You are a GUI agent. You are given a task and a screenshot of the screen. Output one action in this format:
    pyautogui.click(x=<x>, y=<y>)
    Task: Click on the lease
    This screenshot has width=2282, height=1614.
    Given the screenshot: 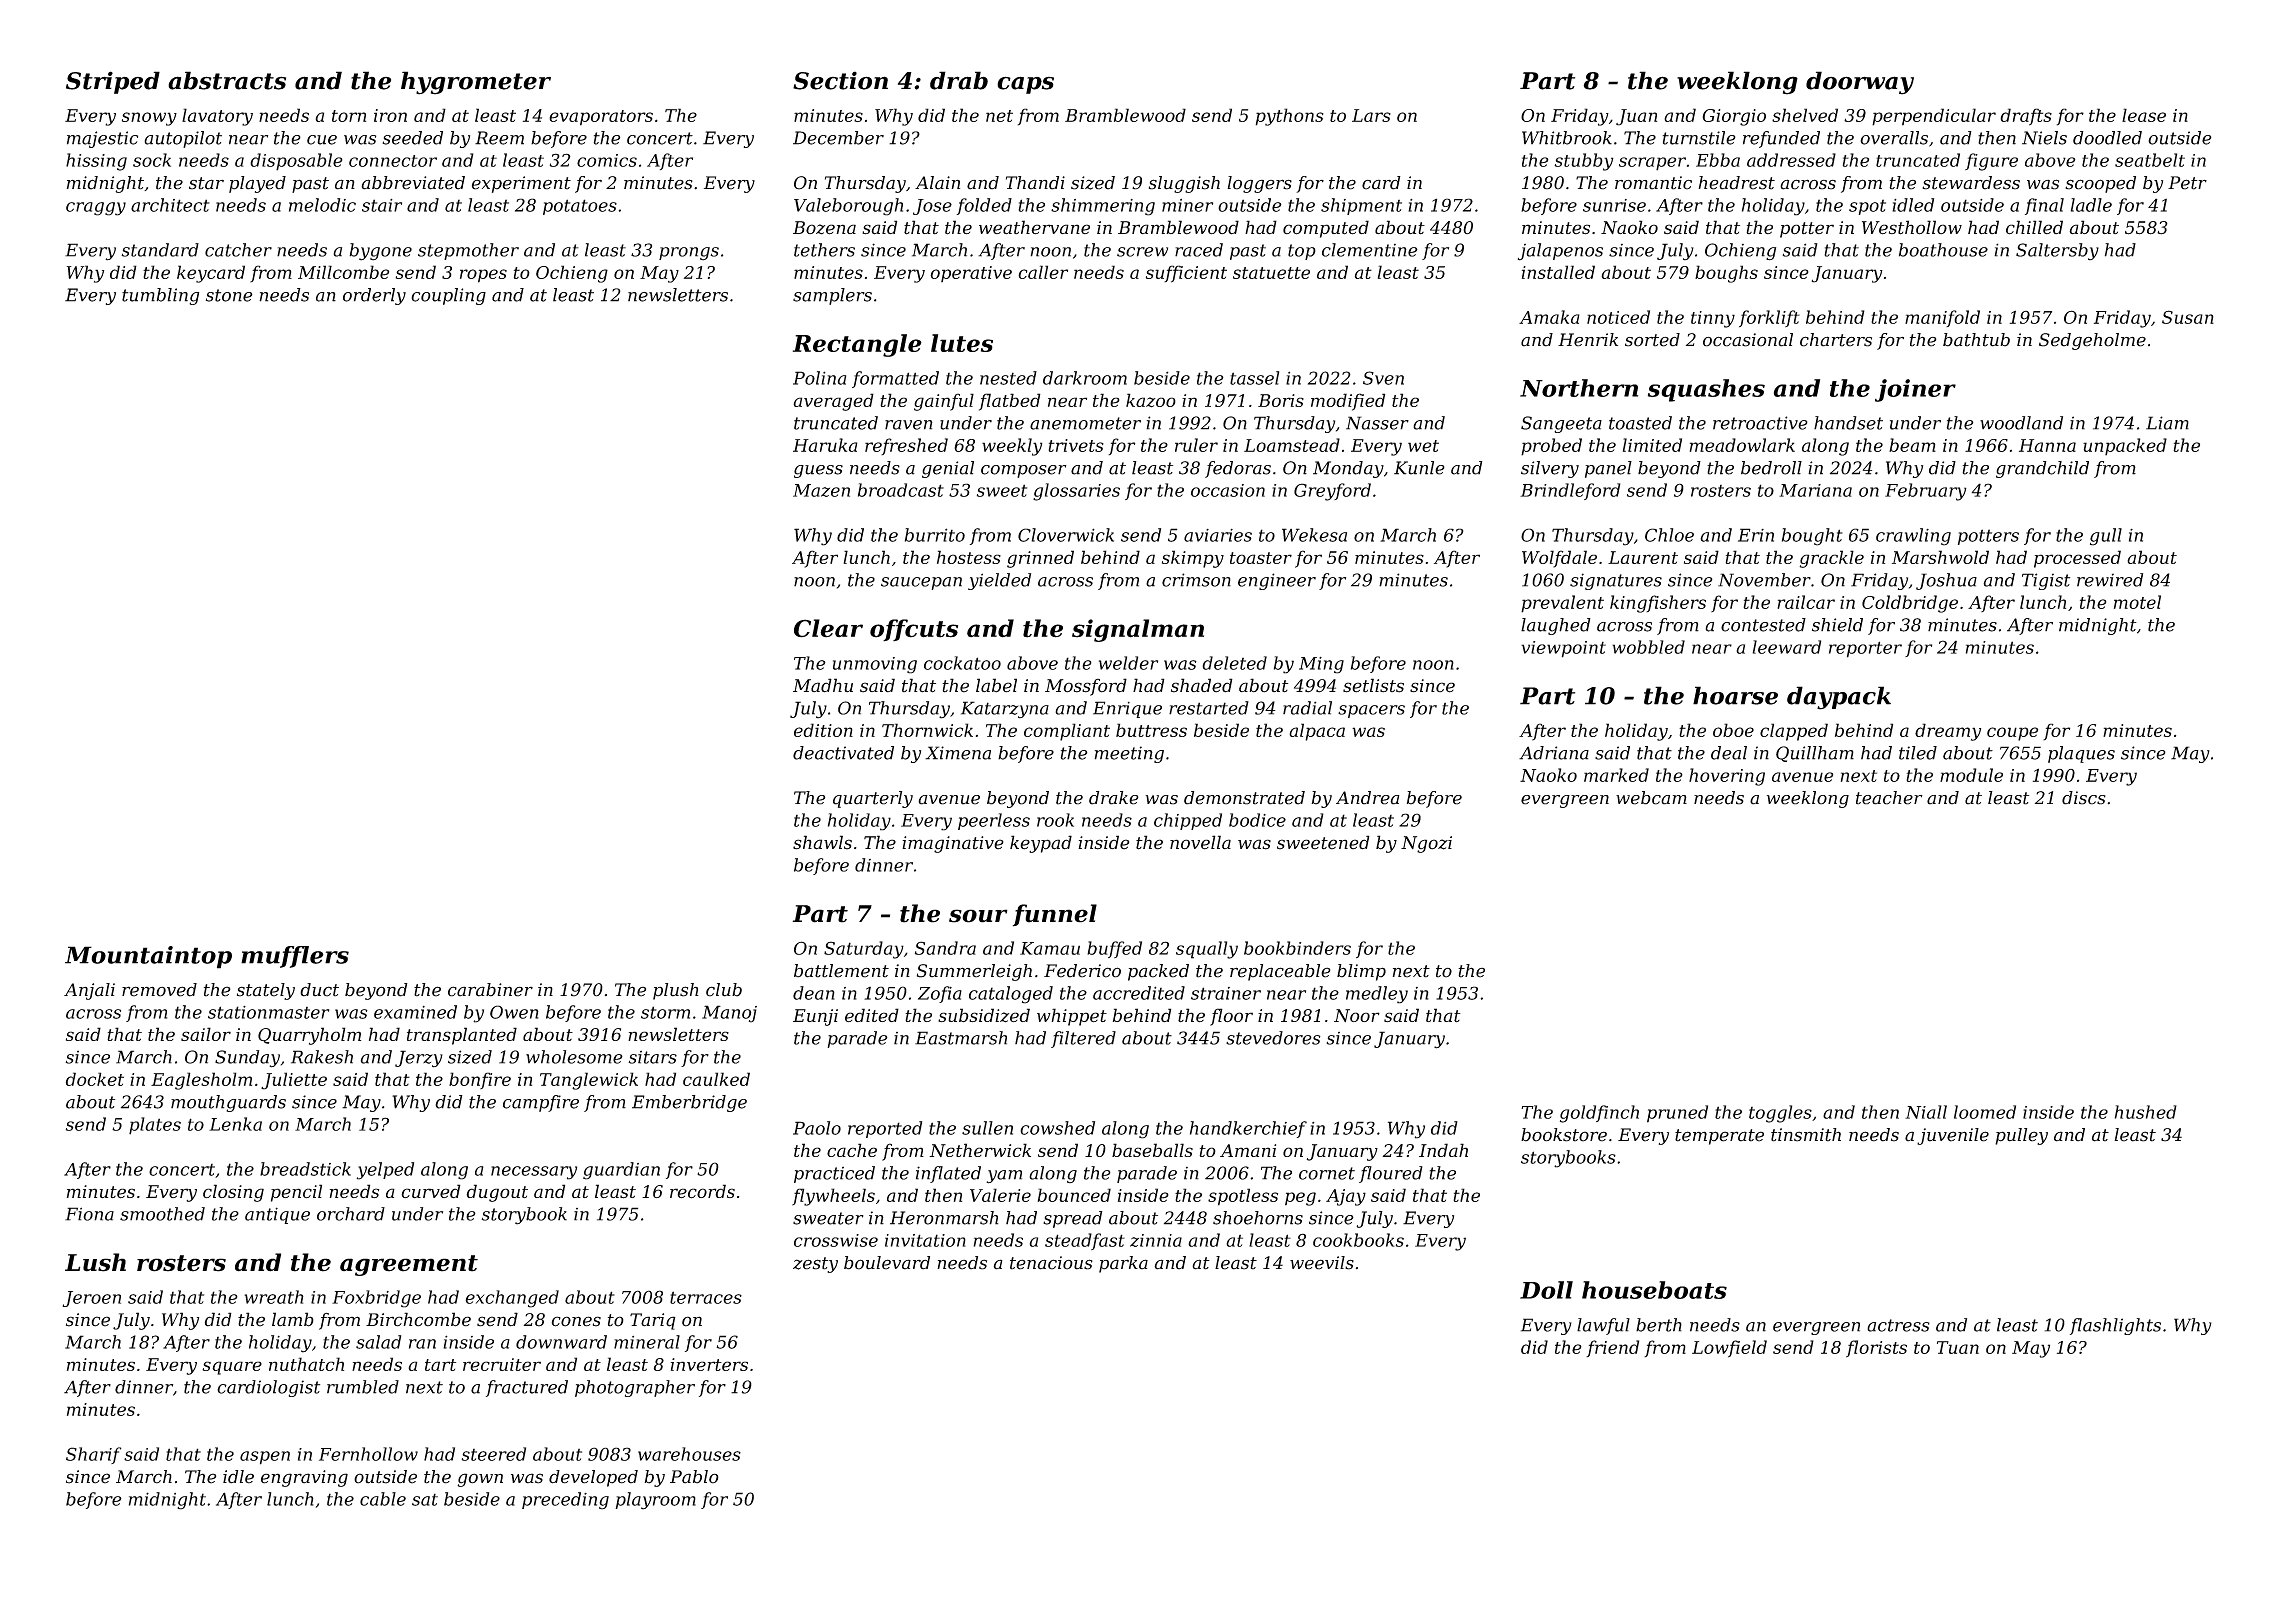 What is the action you would take?
    pyautogui.click(x=2144, y=115)
